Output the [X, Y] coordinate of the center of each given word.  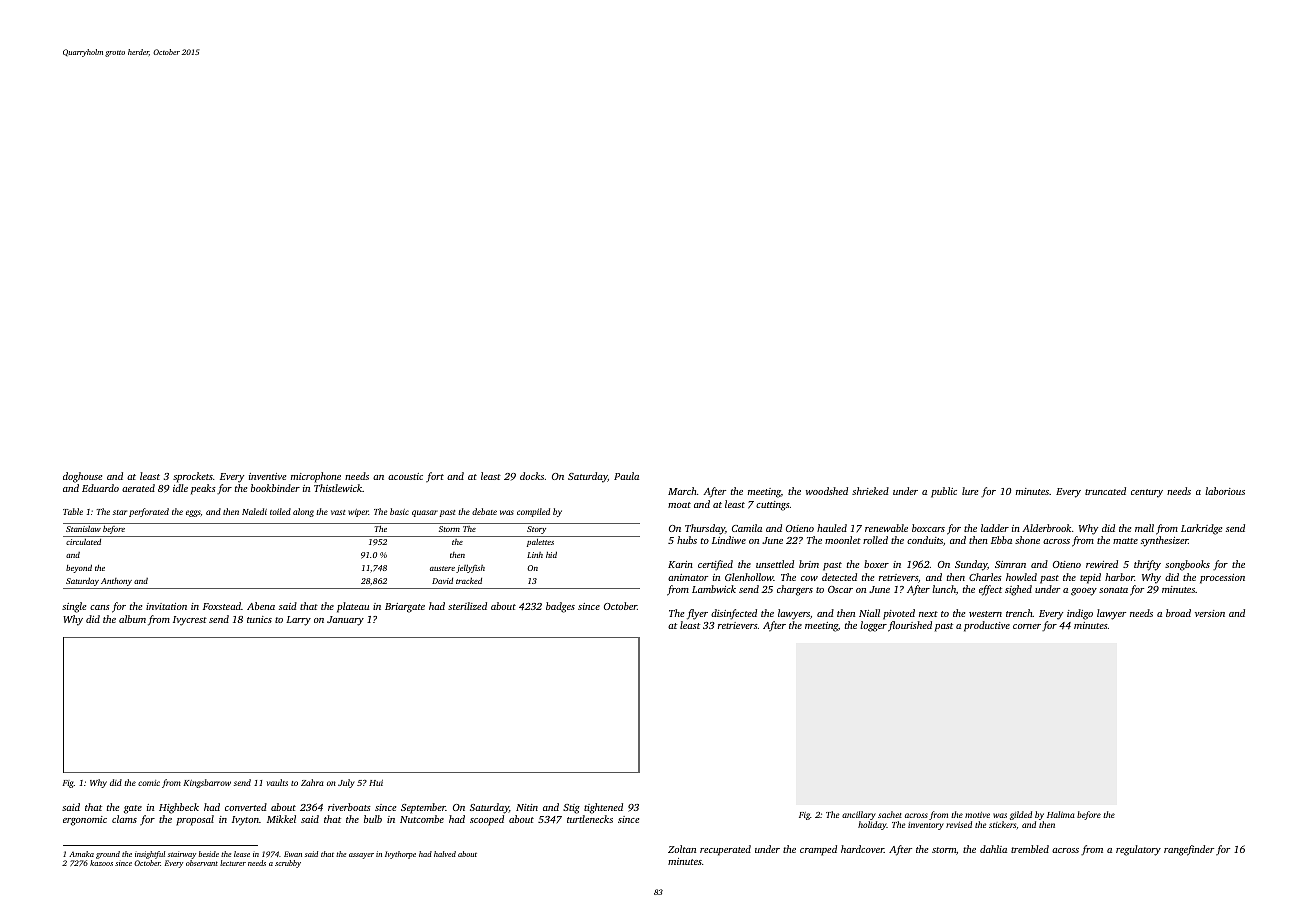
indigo [1080, 614]
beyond [79, 568]
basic [399, 511]
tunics [259, 619]
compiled [533, 512]
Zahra [312, 782]
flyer [697, 614]
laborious [1225, 491]
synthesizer [1164, 541]
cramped [818, 850]
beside [209, 854]
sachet [890, 814]
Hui [376, 783]
